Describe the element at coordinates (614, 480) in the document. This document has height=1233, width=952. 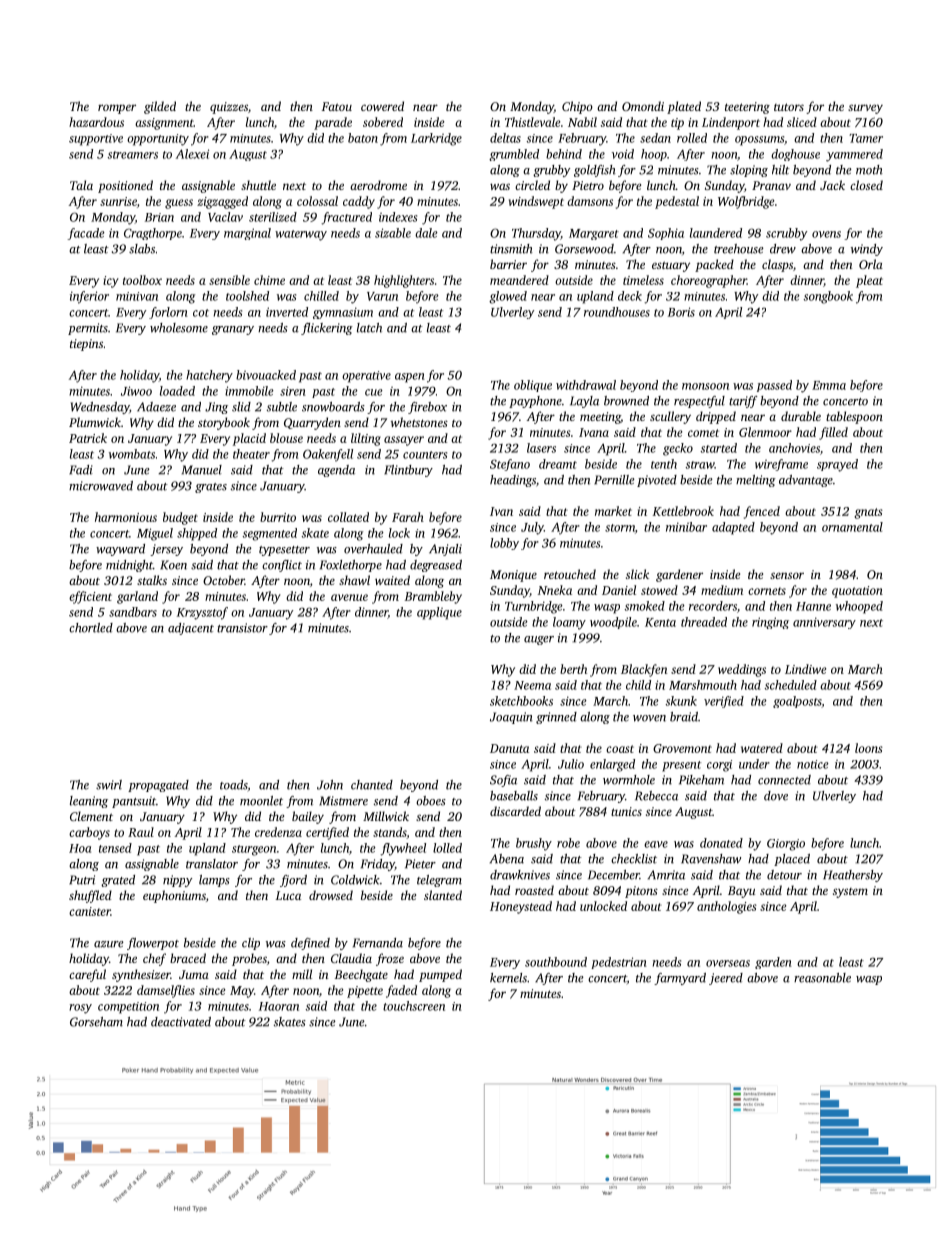
I see `Pernille` at that location.
